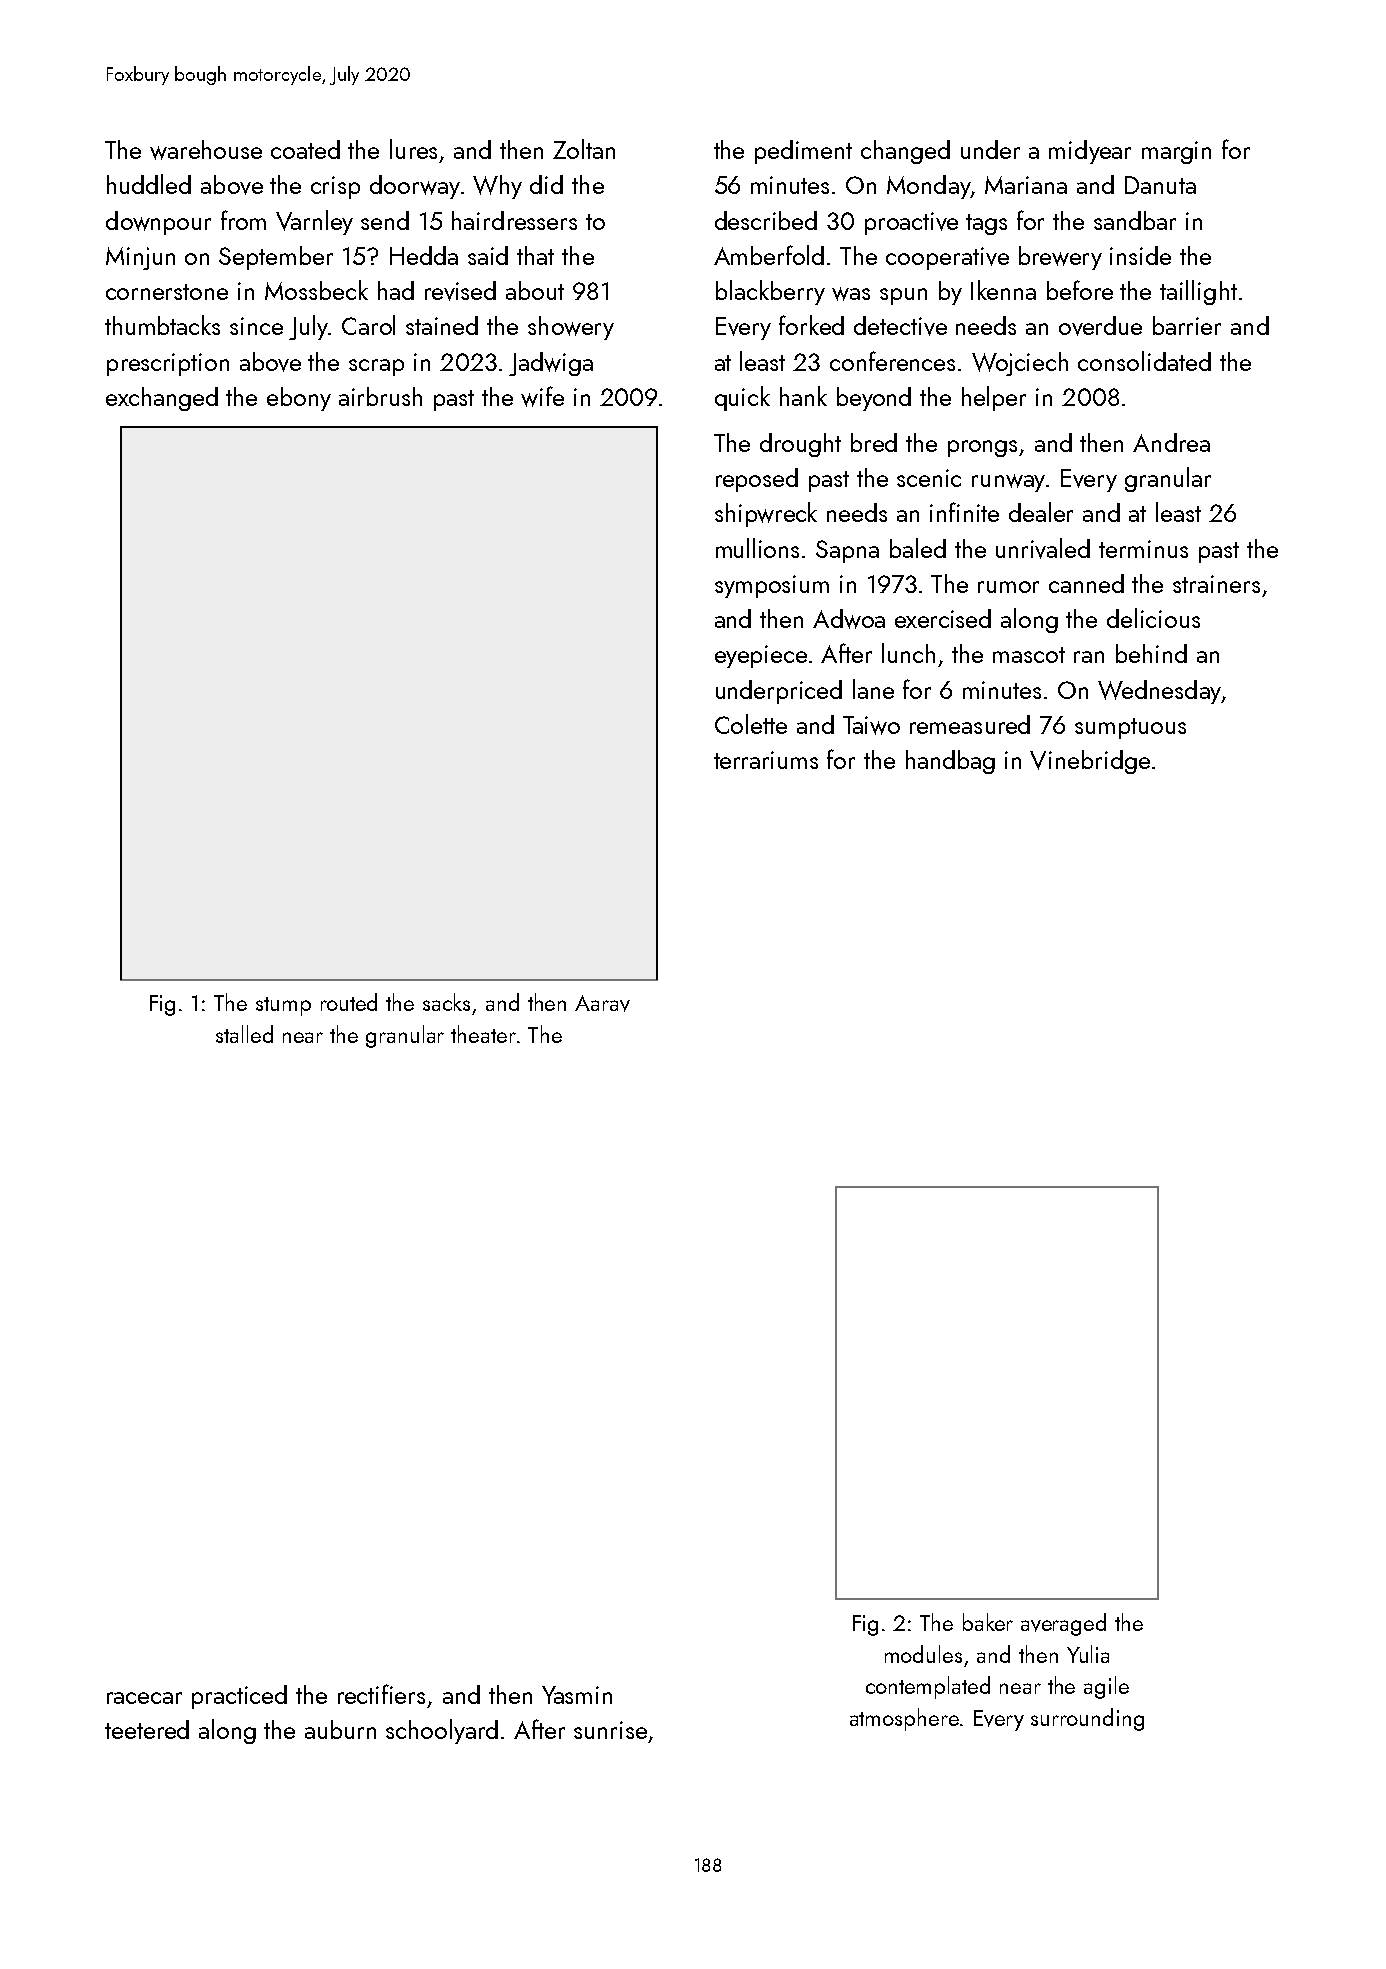 The image size is (1386, 1969). What do you see at coordinates (381, 1694) in the screenshot?
I see `rectifiers` at bounding box center [381, 1694].
